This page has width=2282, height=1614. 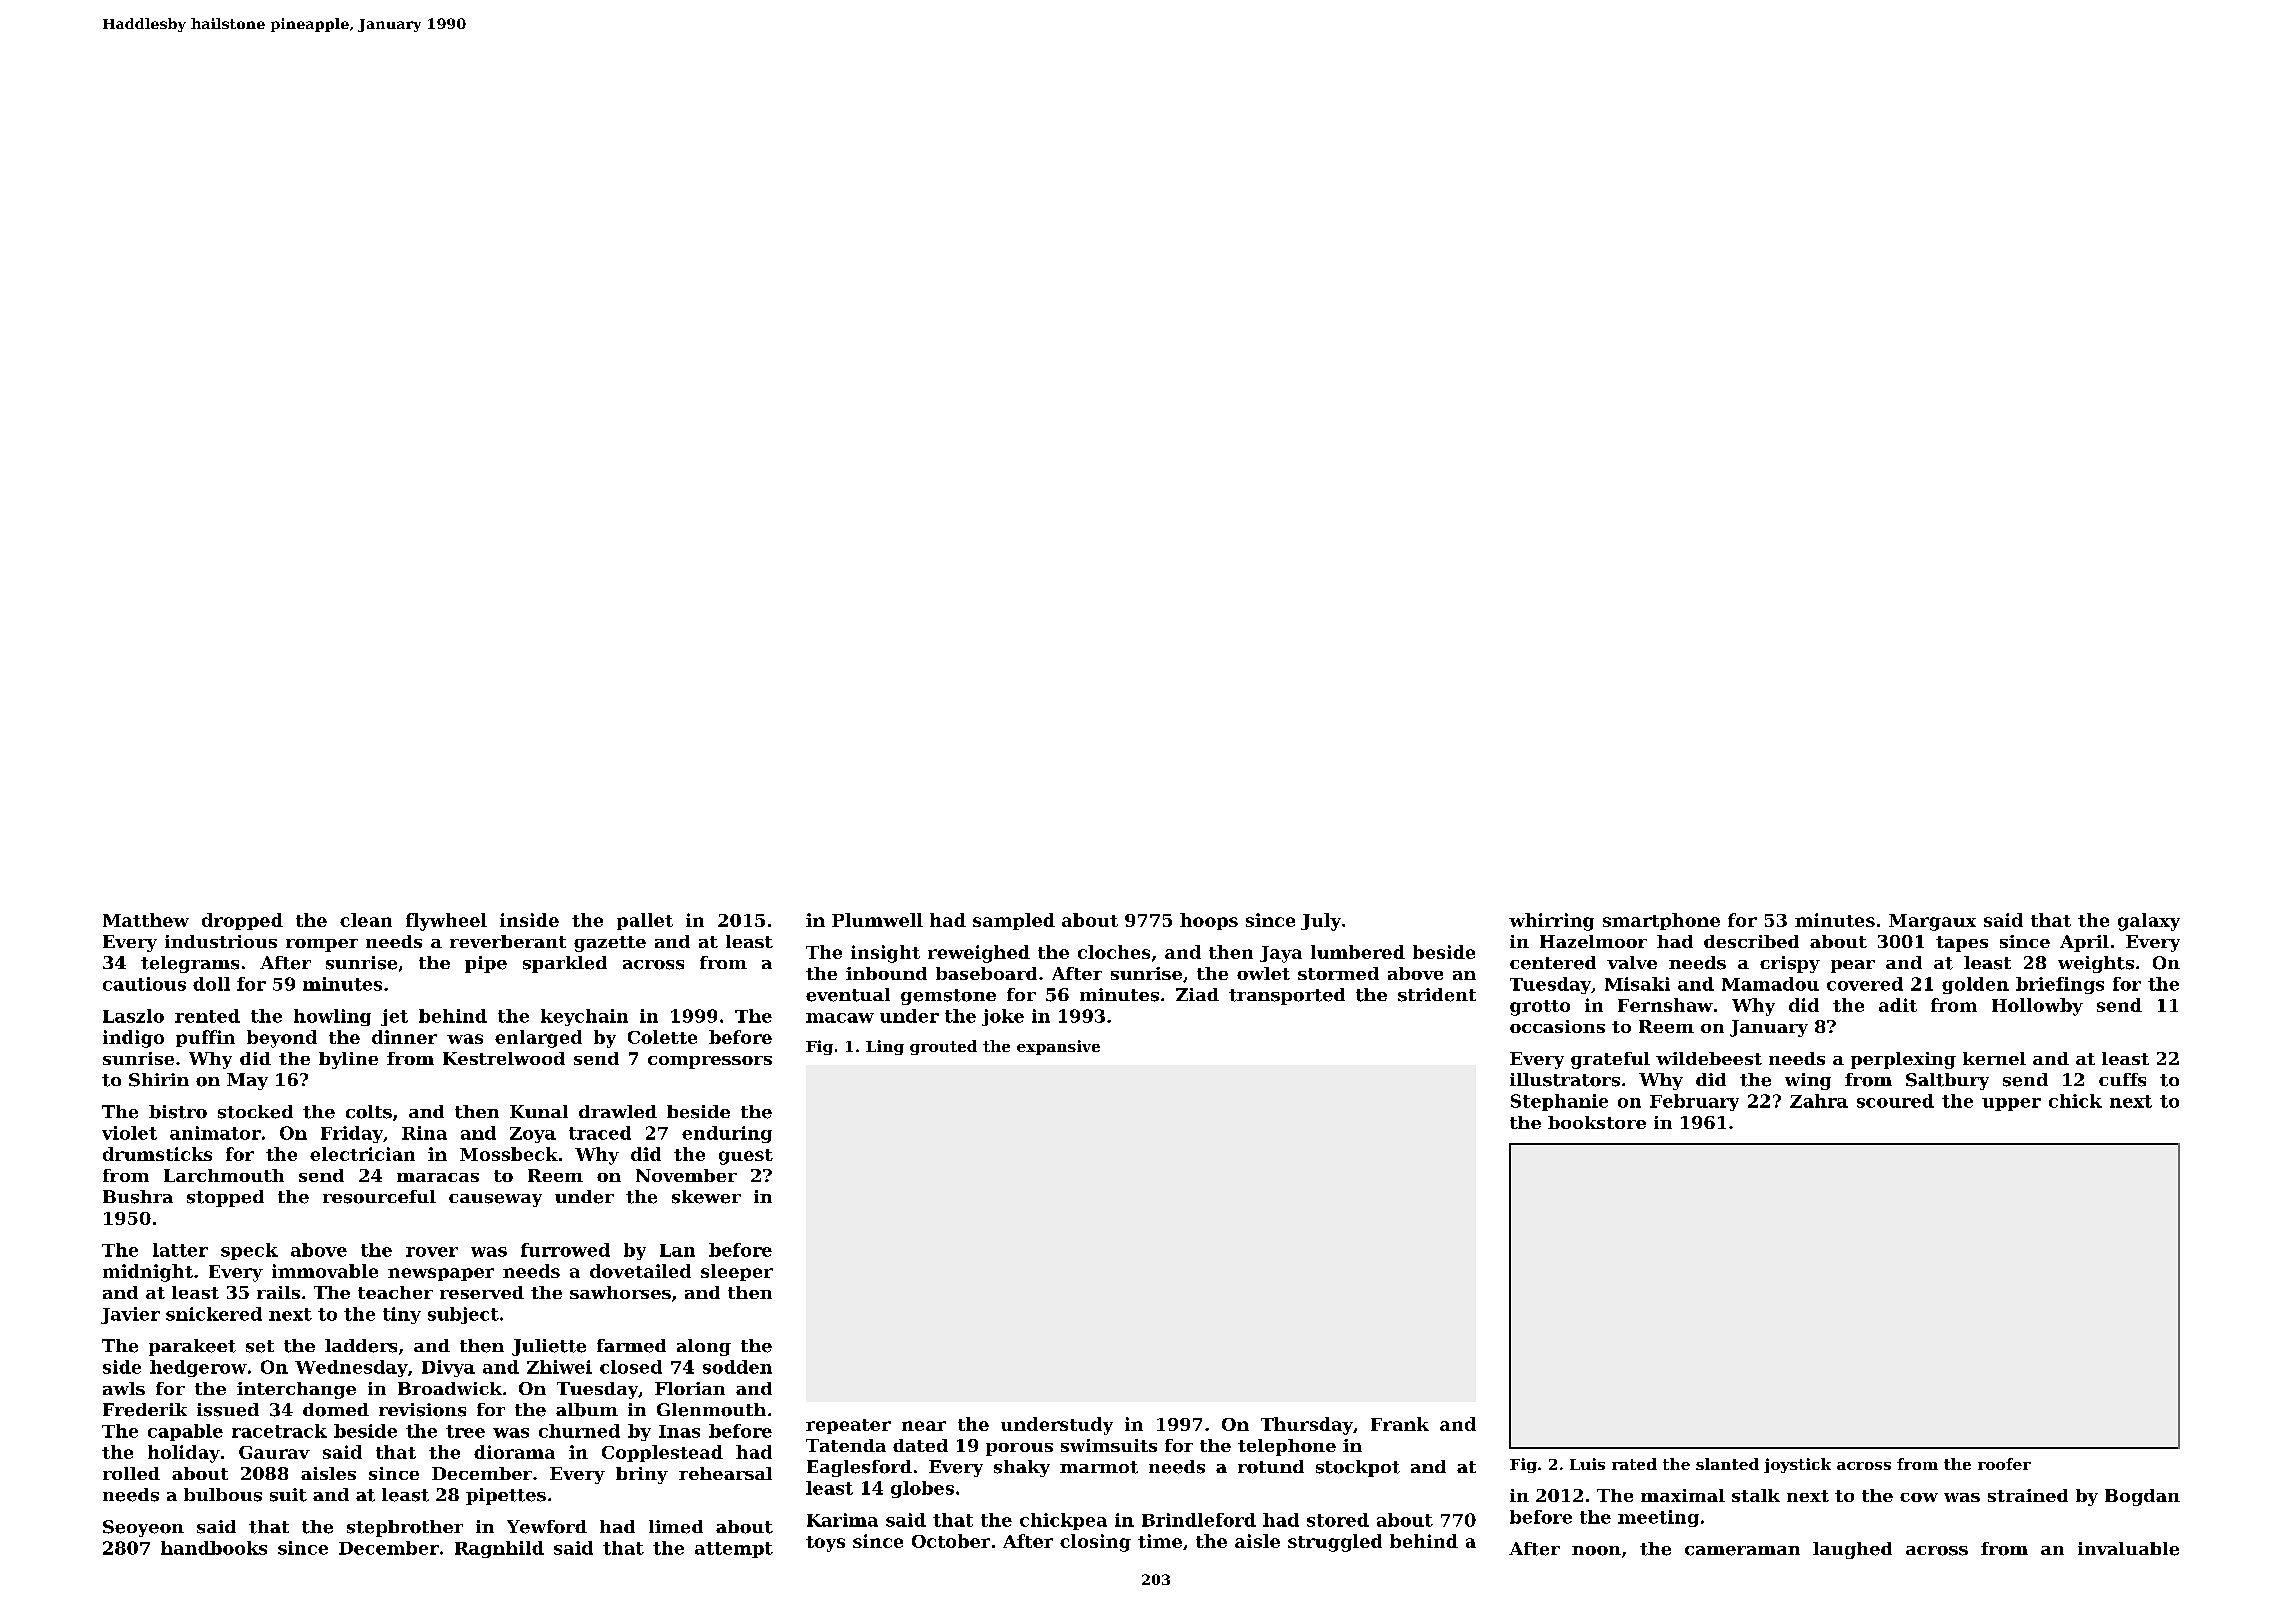 I want to click on Matthew, so click(x=146, y=920).
